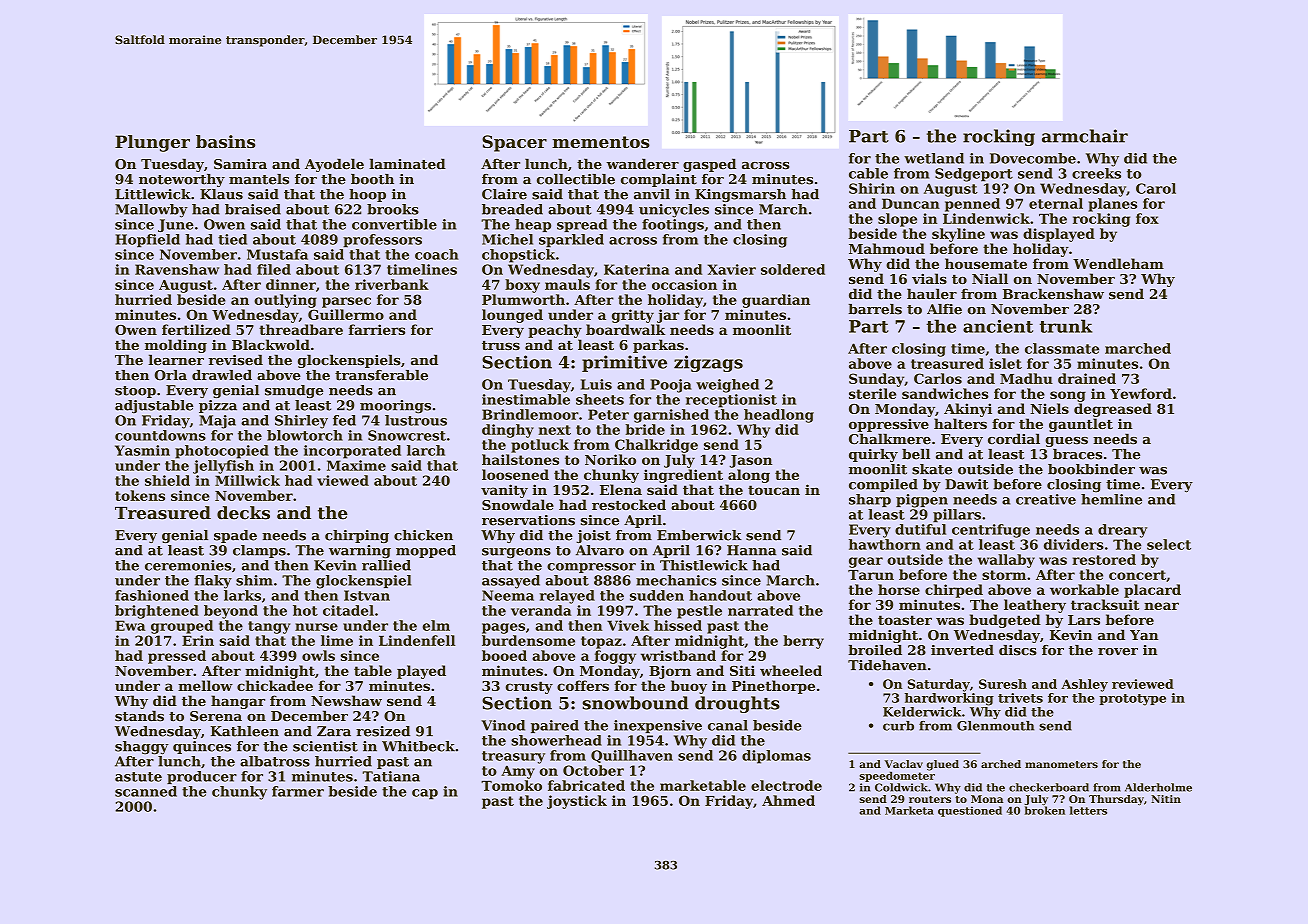  What do you see at coordinates (177, 269) in the screenshot?
I see `Ravenshaw` at bounding box center [177, 269].
